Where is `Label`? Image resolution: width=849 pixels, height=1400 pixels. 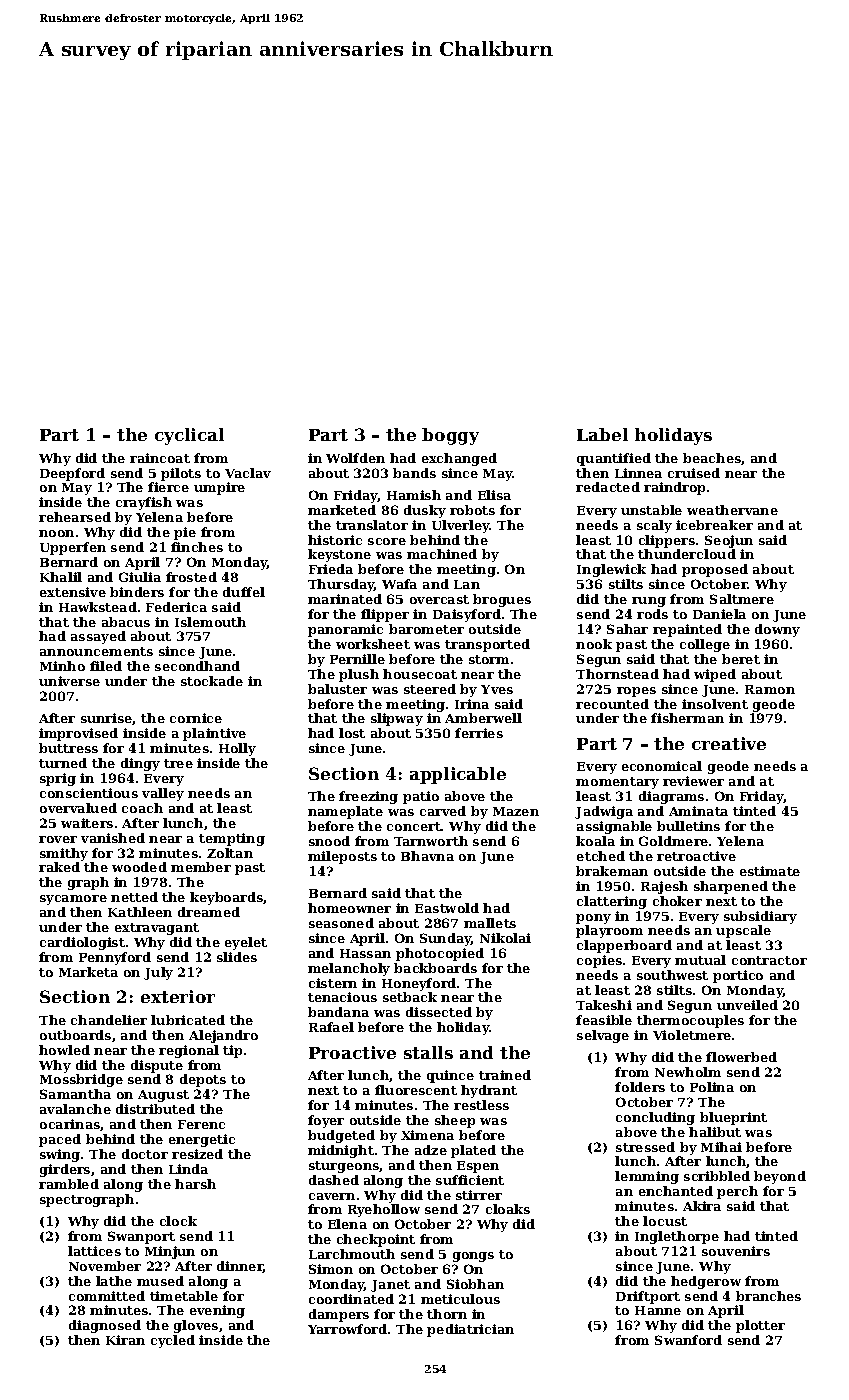 Label is located at coordinates (602, 434).
